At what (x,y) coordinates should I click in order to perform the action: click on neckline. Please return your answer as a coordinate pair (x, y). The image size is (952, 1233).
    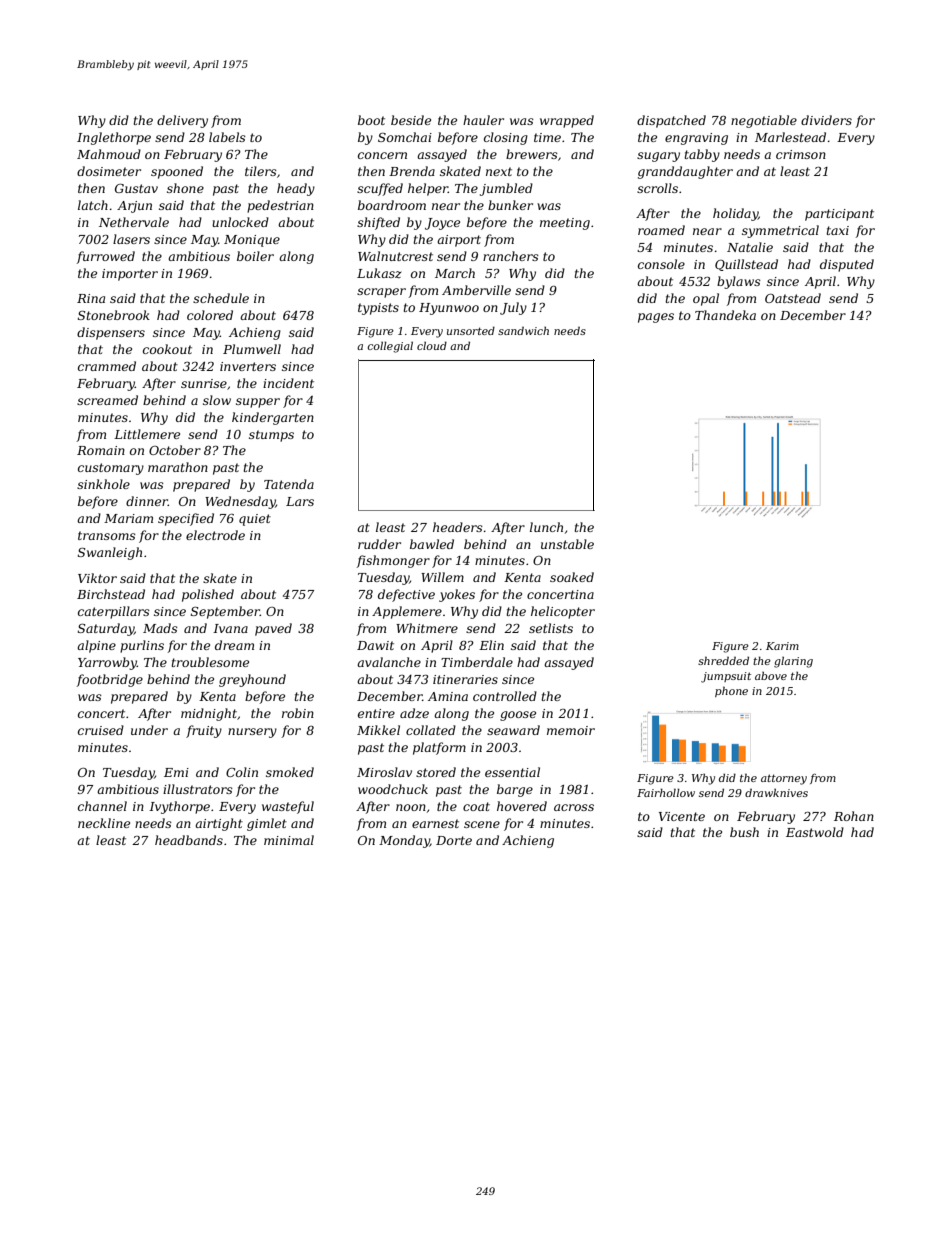
    Looking at the image, I should click on (104, 823).
